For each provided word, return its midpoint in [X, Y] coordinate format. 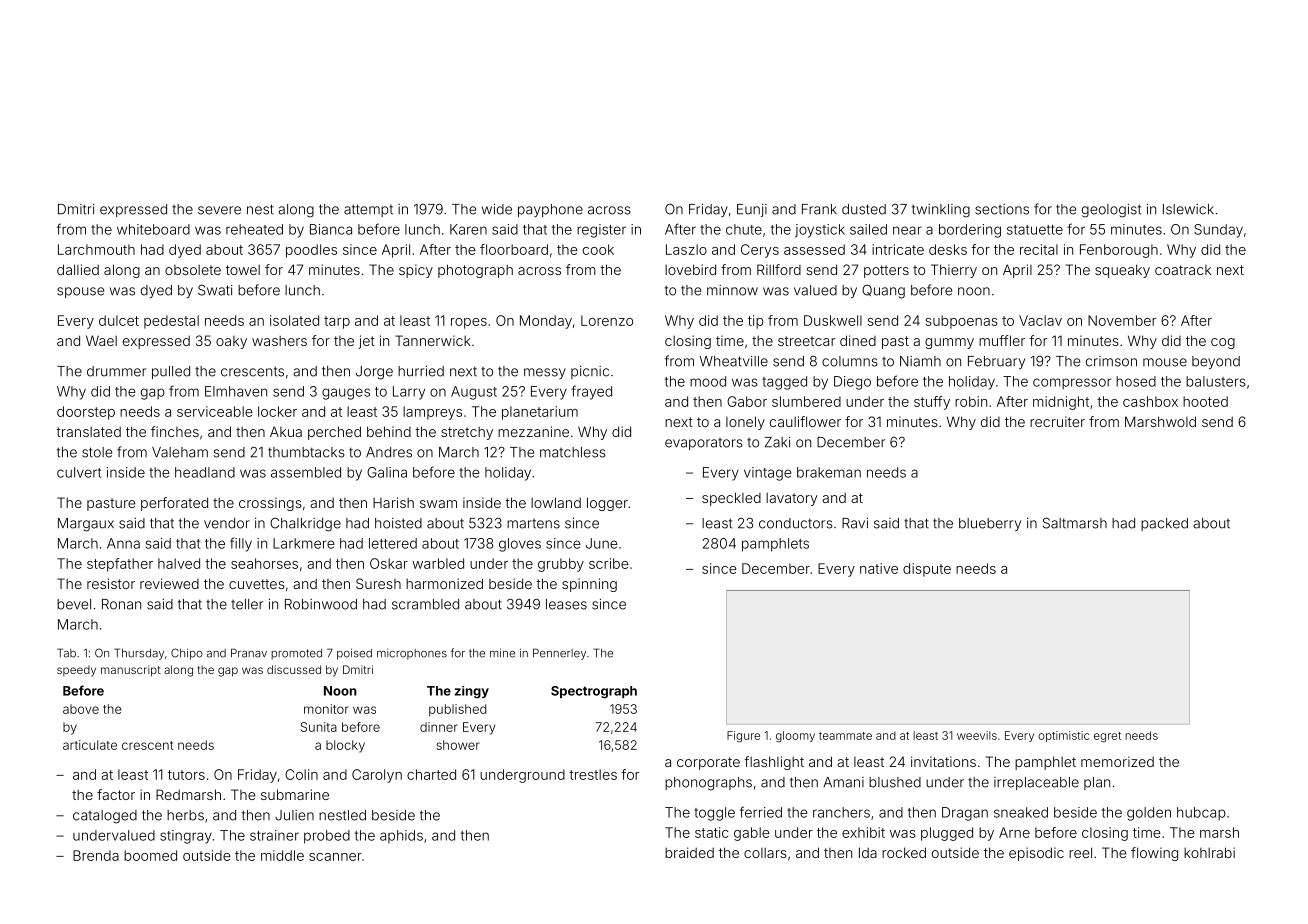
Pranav [249, 653]
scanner [335, 857]
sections [1002, 209]
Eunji [752, 210]
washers [279, 341]
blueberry [990, 524]
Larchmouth [96, 249]
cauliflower [805, 421]
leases [566, 604]
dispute [927, 570]
